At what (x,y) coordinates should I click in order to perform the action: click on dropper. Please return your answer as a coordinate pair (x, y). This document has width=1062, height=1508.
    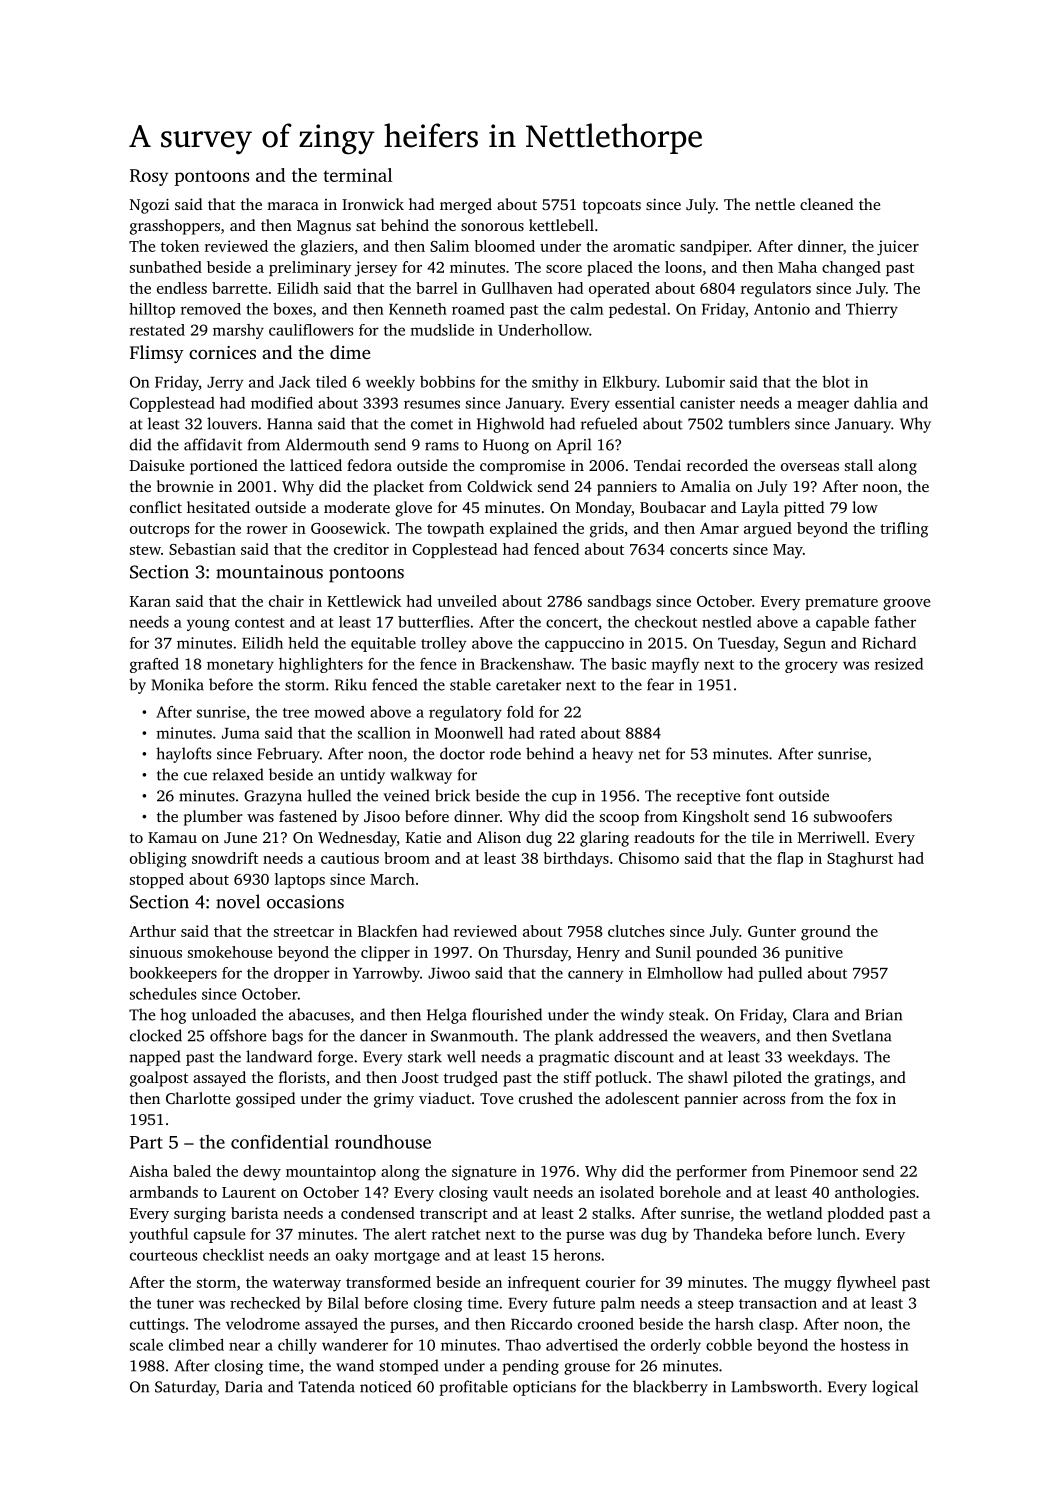
    Looking at the image, I should click on (302, 974).
